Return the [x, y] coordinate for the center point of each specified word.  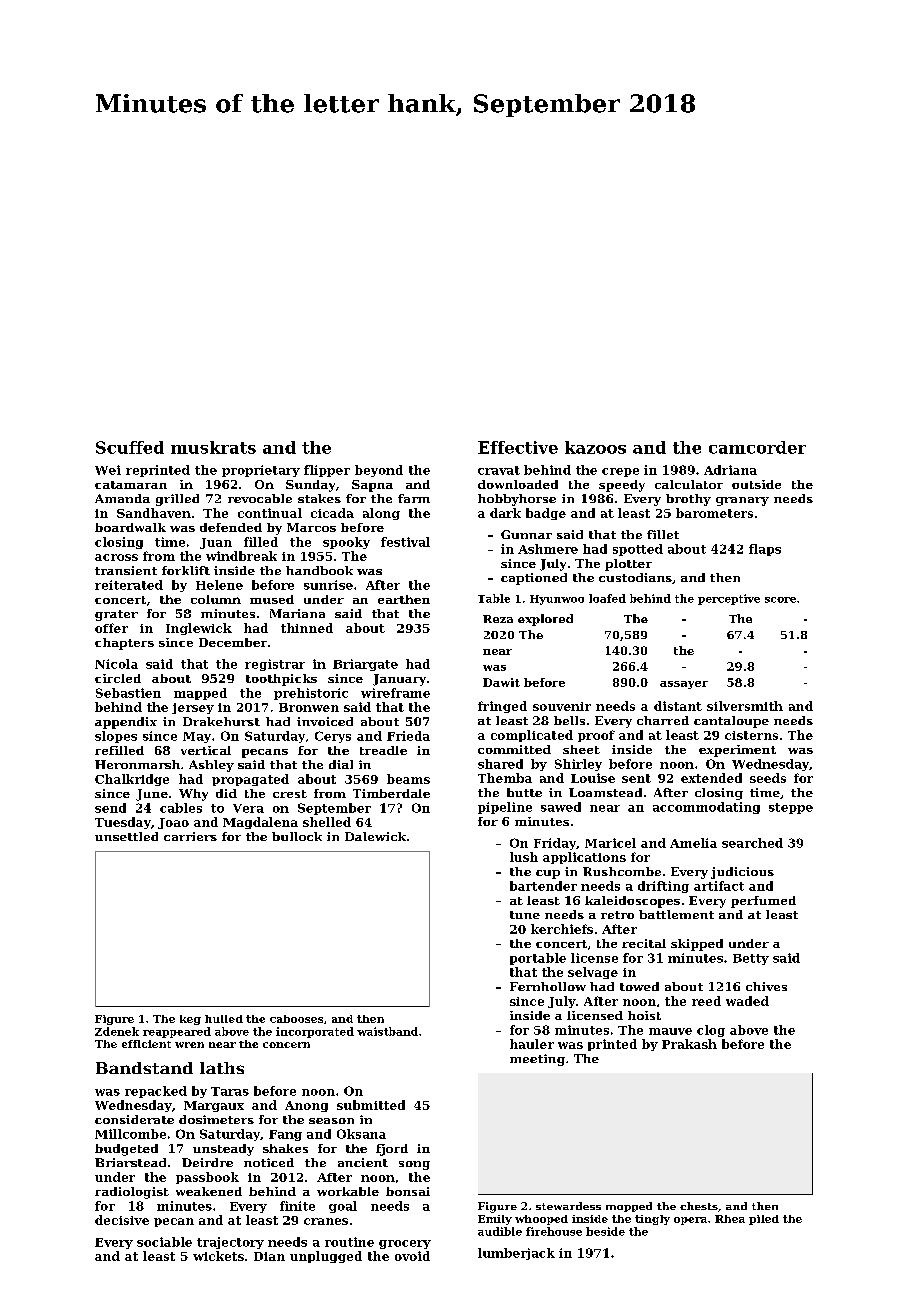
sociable [164, 1242]
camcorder [757, 447]
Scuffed [130, 447]
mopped [629, 1207]
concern [286, 1045]
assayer [684, 685]
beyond [379, 471]
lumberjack [516, 1254]
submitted [371, 1105]
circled [118, 678]
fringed [502, 707]
